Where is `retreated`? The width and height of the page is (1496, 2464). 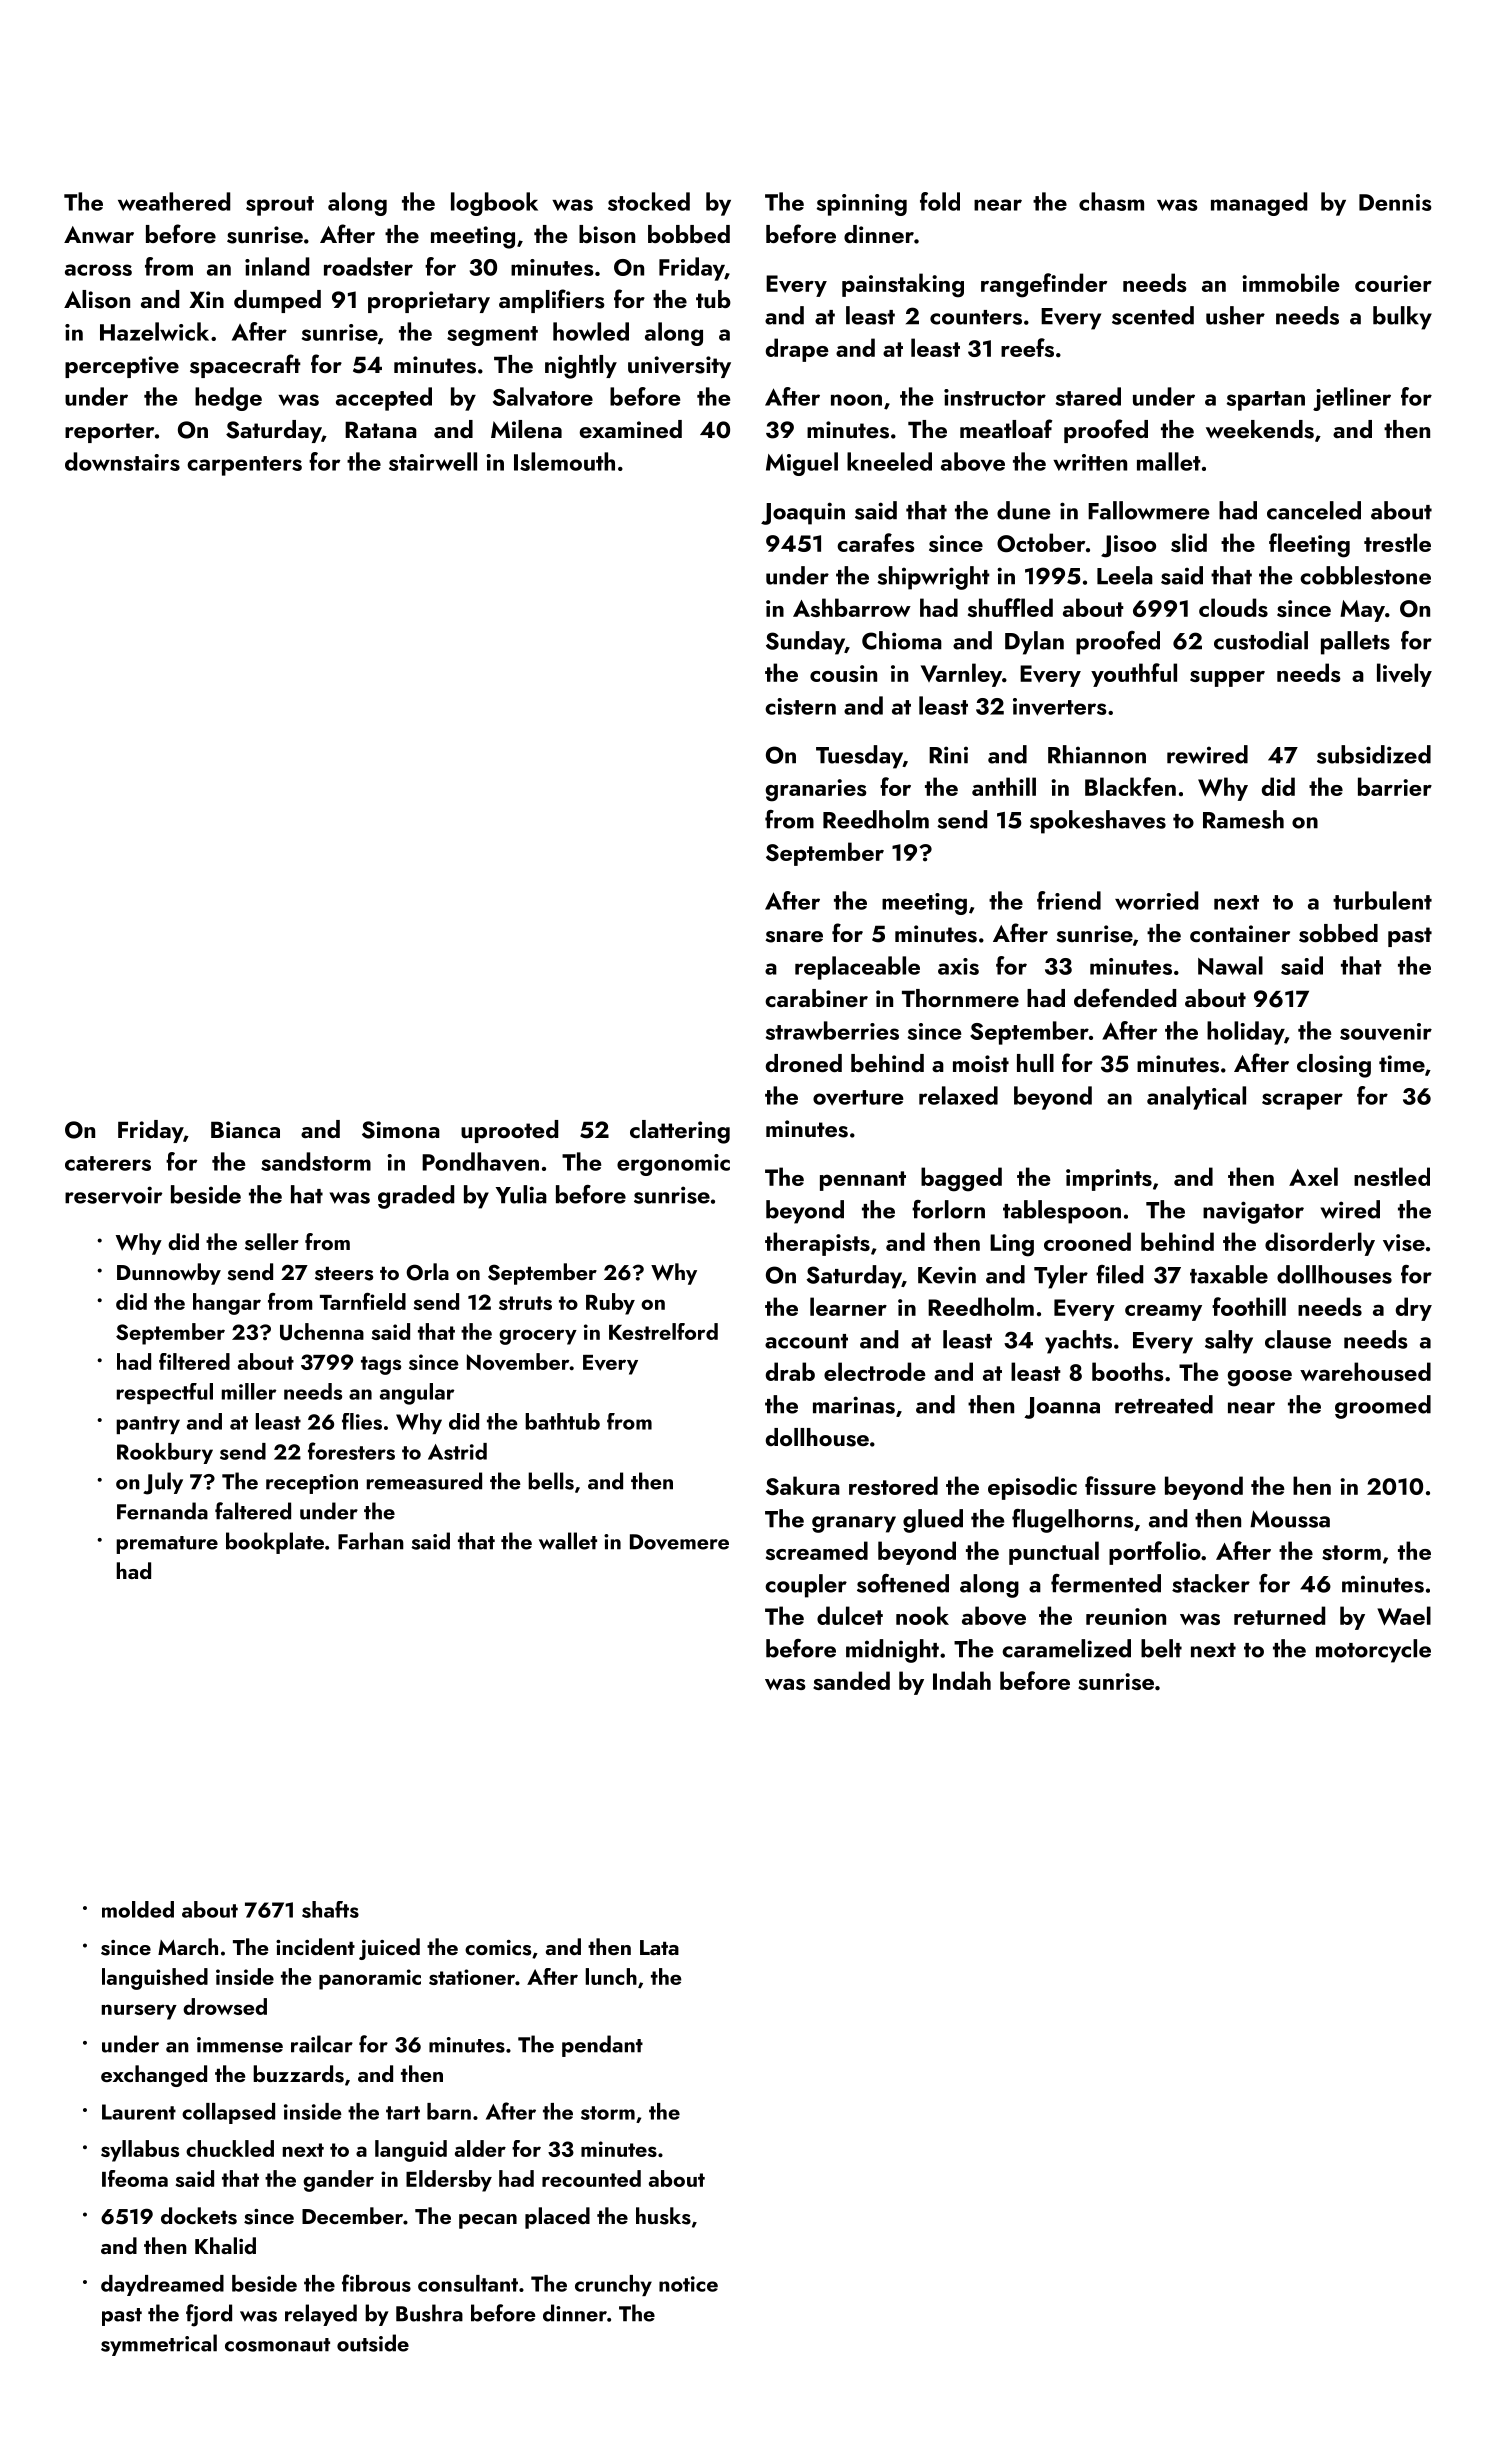
retreated is located at coordinates (1164, 1404).
